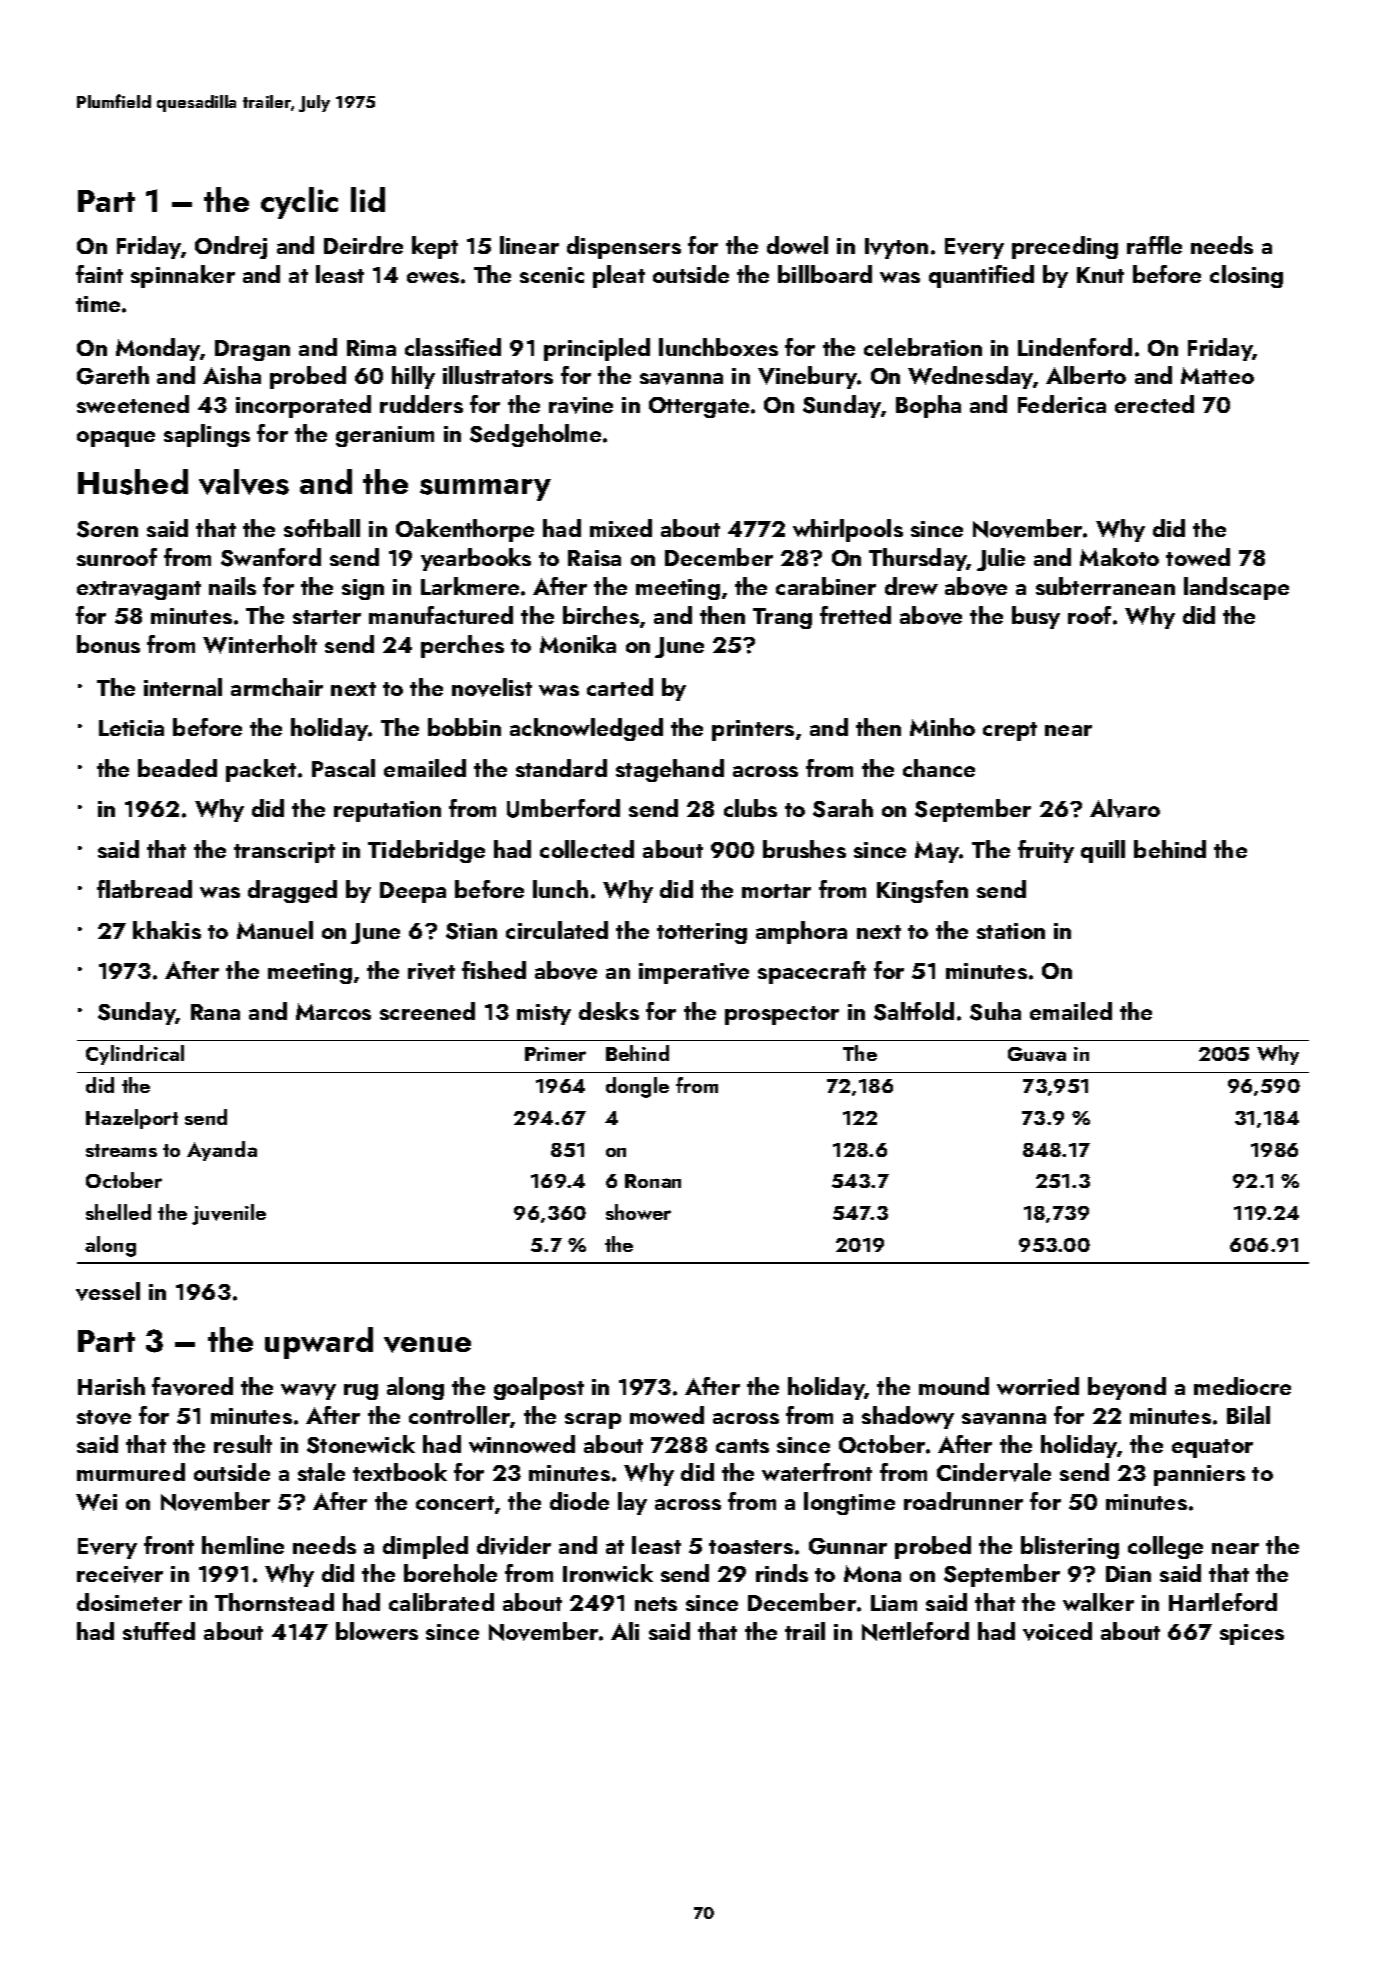 This screenshot has width=1386, height=1969. Describe the element at coordinates (299, 203) in the screenshot. I see `cyclic` at that location.
